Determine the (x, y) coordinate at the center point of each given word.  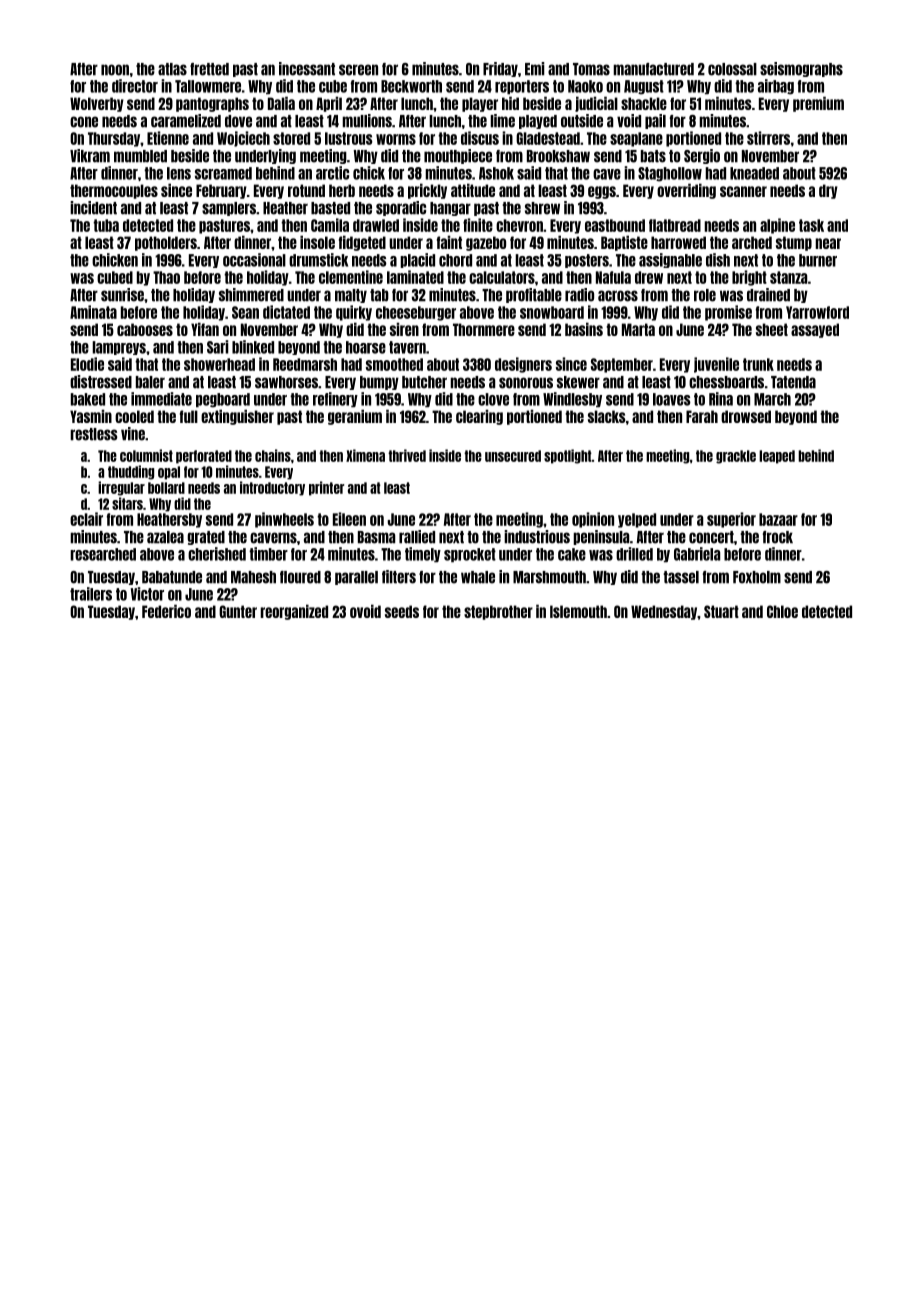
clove (493, 399)
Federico (166, 611)
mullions (367, 121)
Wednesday (664, 612)
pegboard (223, 400)
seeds (402, 611)
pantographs (212, 104)
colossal (732, 69)
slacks (606, 416)
